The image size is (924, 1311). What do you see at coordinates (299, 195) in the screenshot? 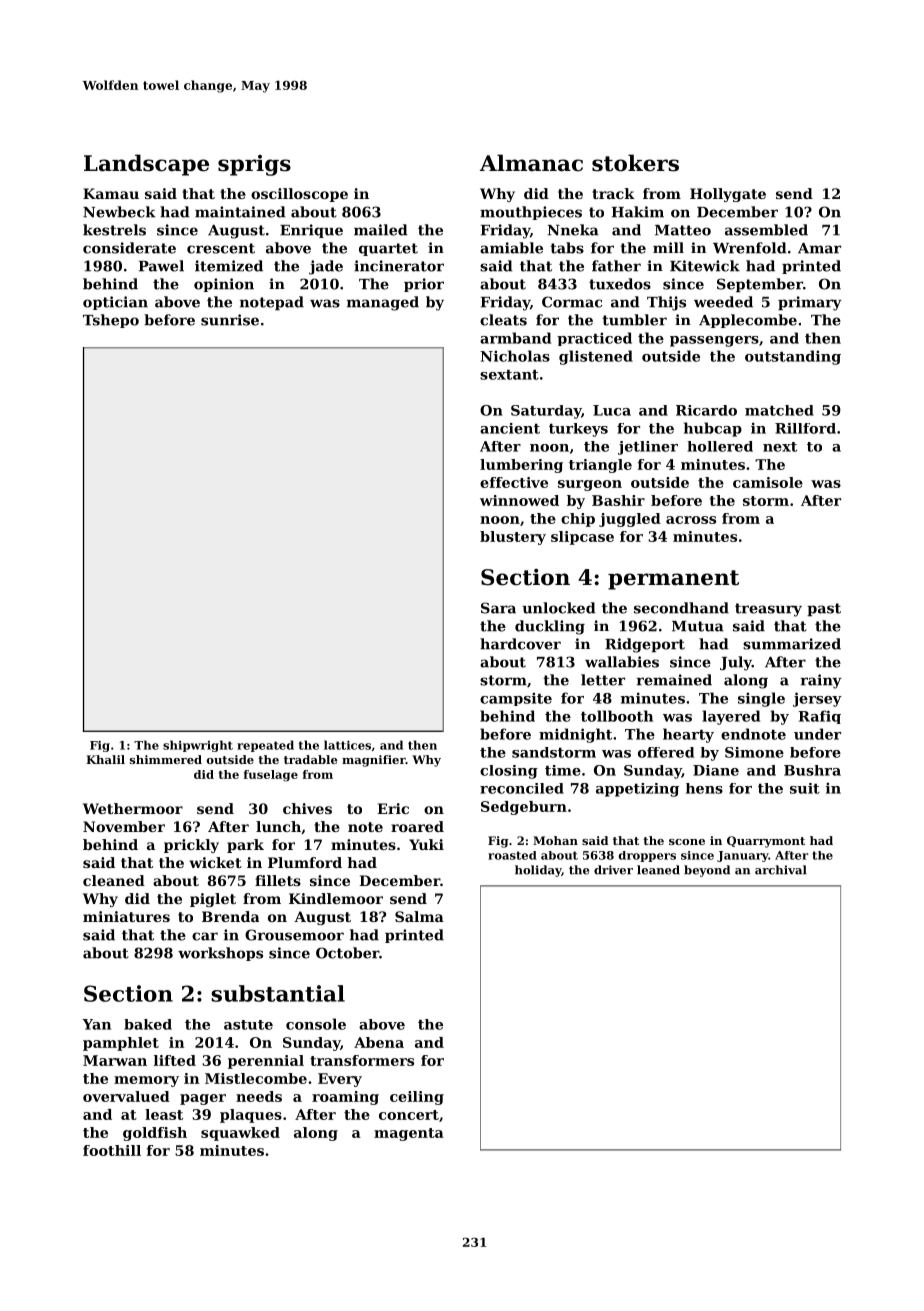
I see `oscilloscope` at bounding box center [299, 195].
